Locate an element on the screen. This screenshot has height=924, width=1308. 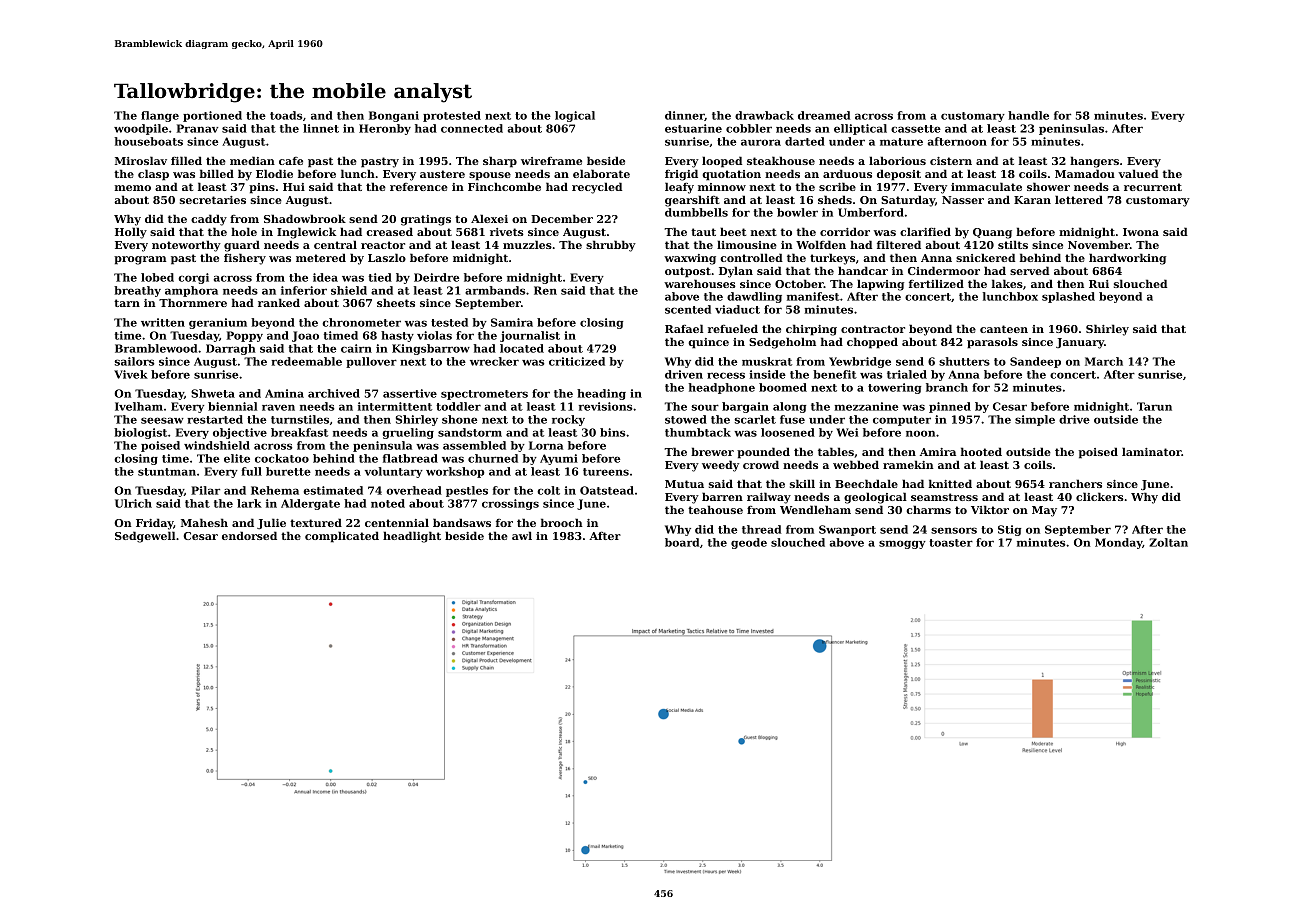
endorsed is located at coordinates (249, 535).
